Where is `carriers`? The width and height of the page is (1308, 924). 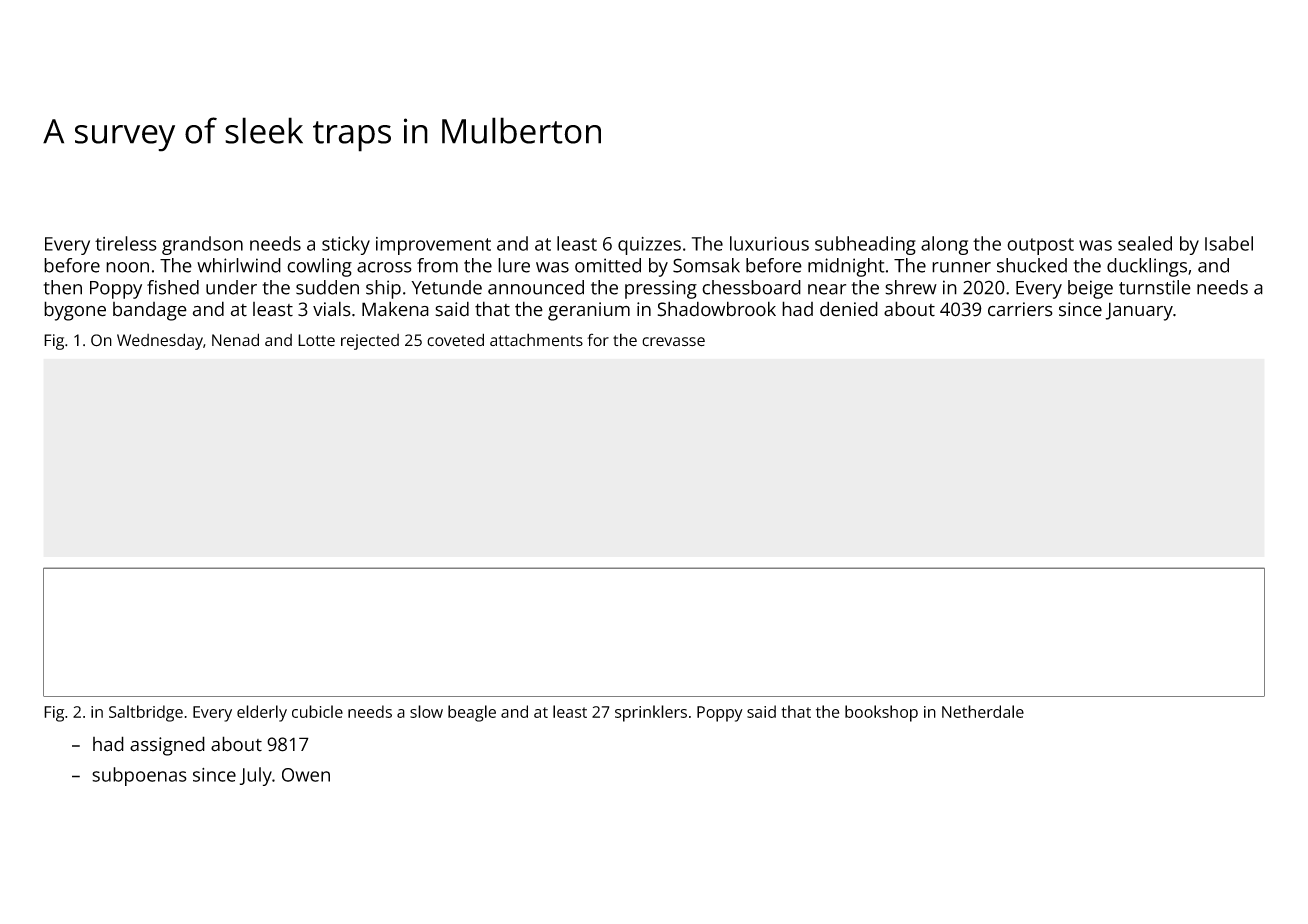
carriers is located at coordinates (1020, 309).
